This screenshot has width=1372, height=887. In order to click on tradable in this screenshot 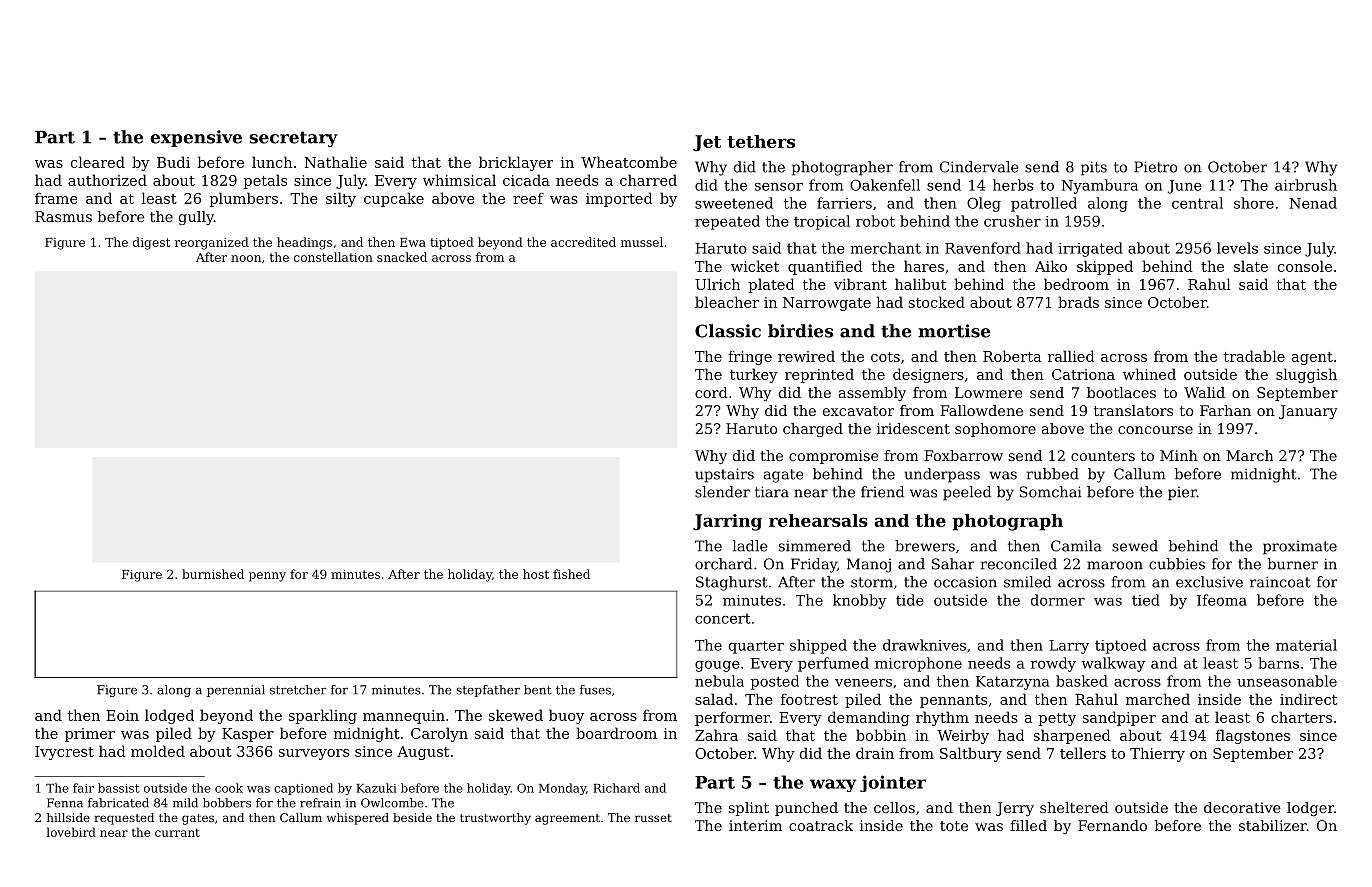, I will do `click(1254, 356)`.
